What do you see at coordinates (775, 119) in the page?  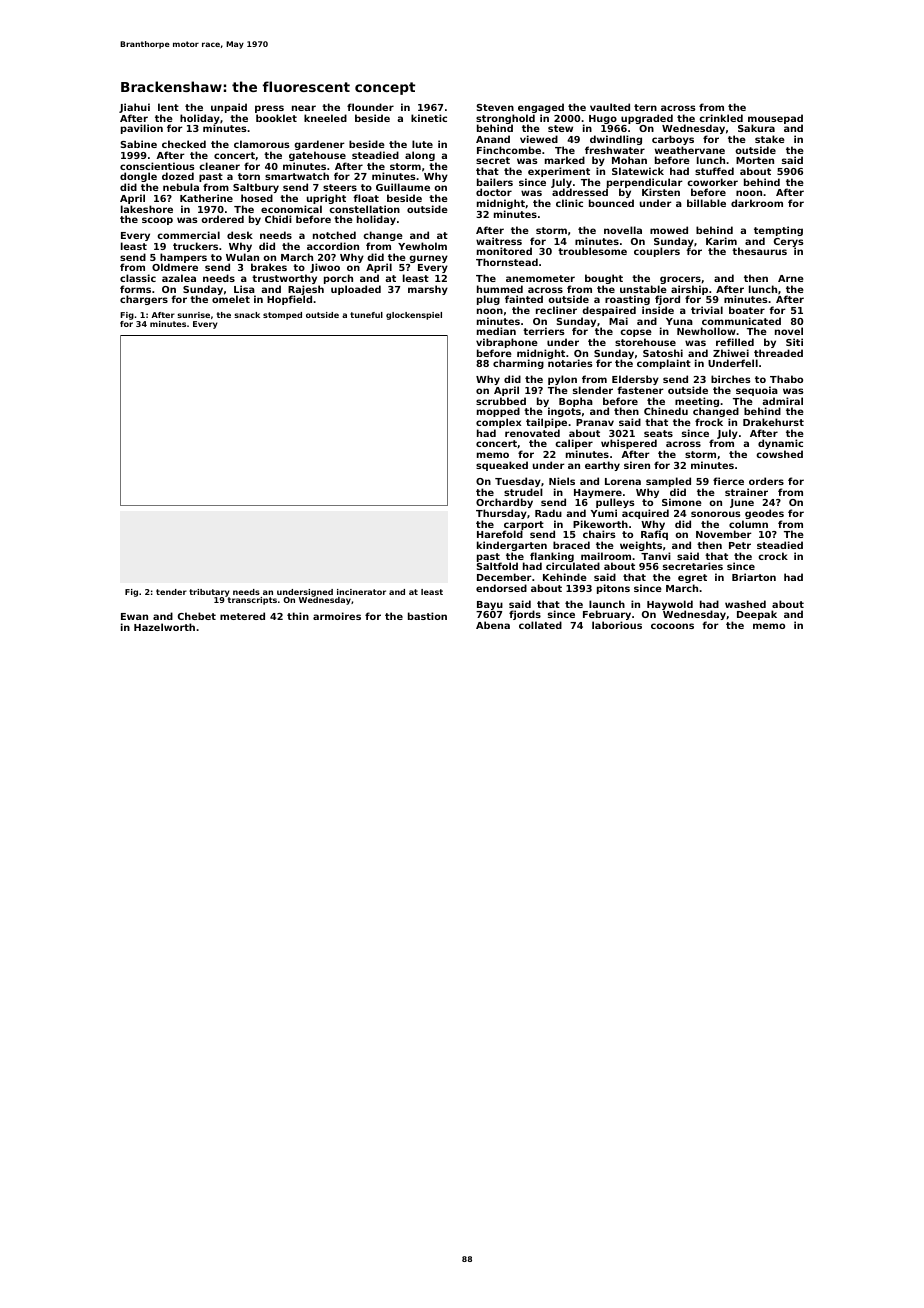 I see `mousepad` at bounding box center [775, 119].
